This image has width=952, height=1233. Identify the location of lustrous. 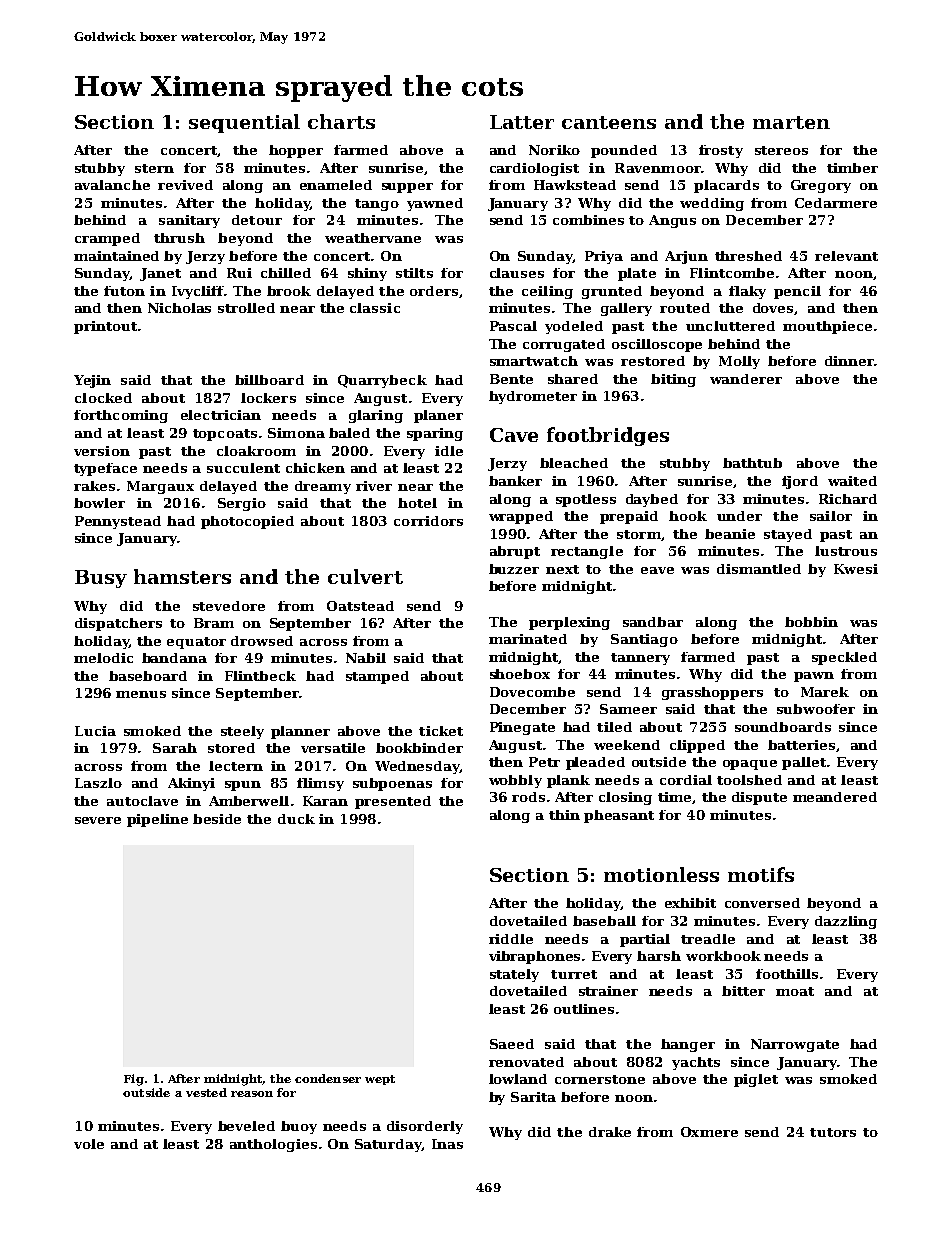
(846, 551).
